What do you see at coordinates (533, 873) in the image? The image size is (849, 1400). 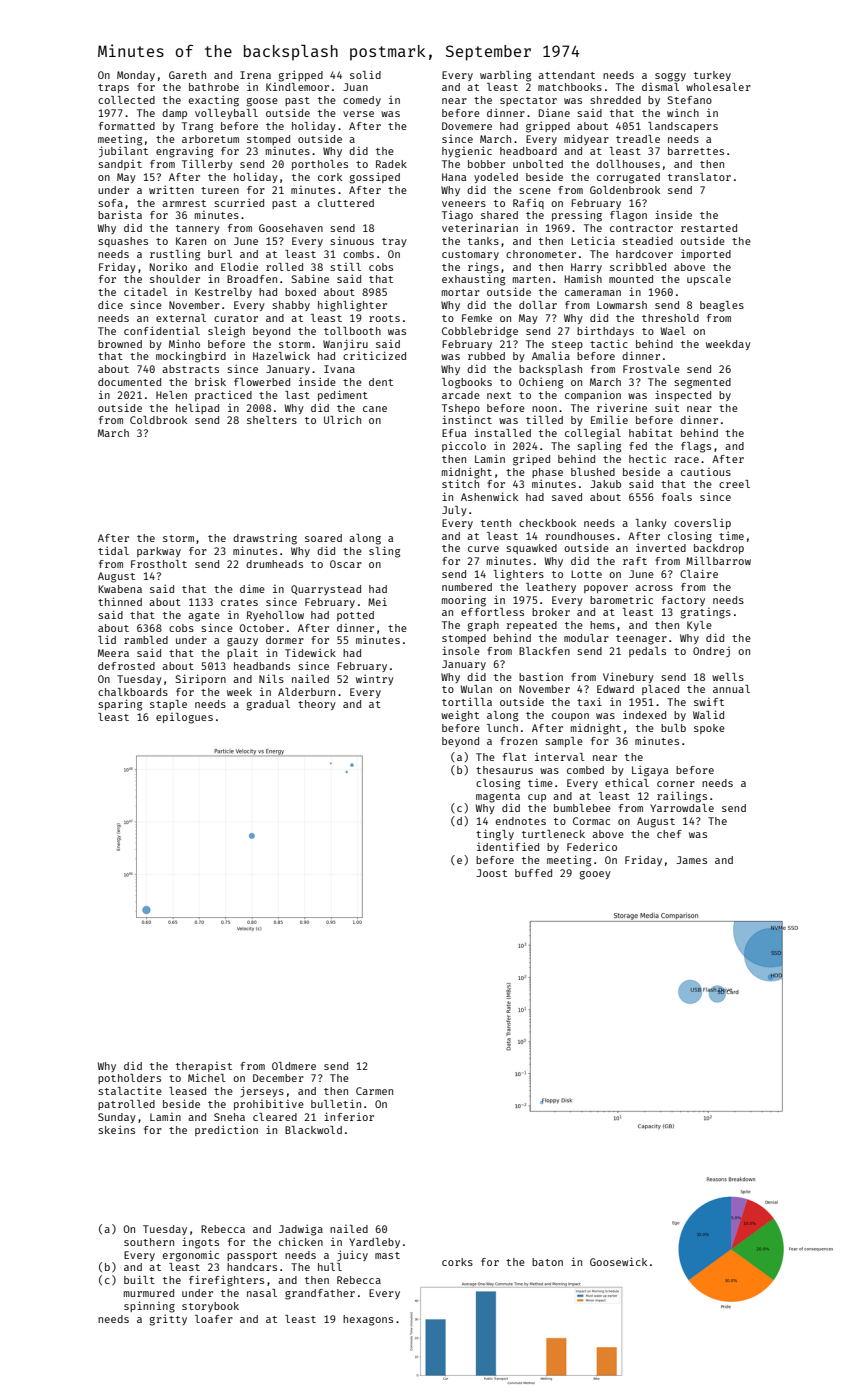 I see `buffed` at bounding box center [533, 873].
